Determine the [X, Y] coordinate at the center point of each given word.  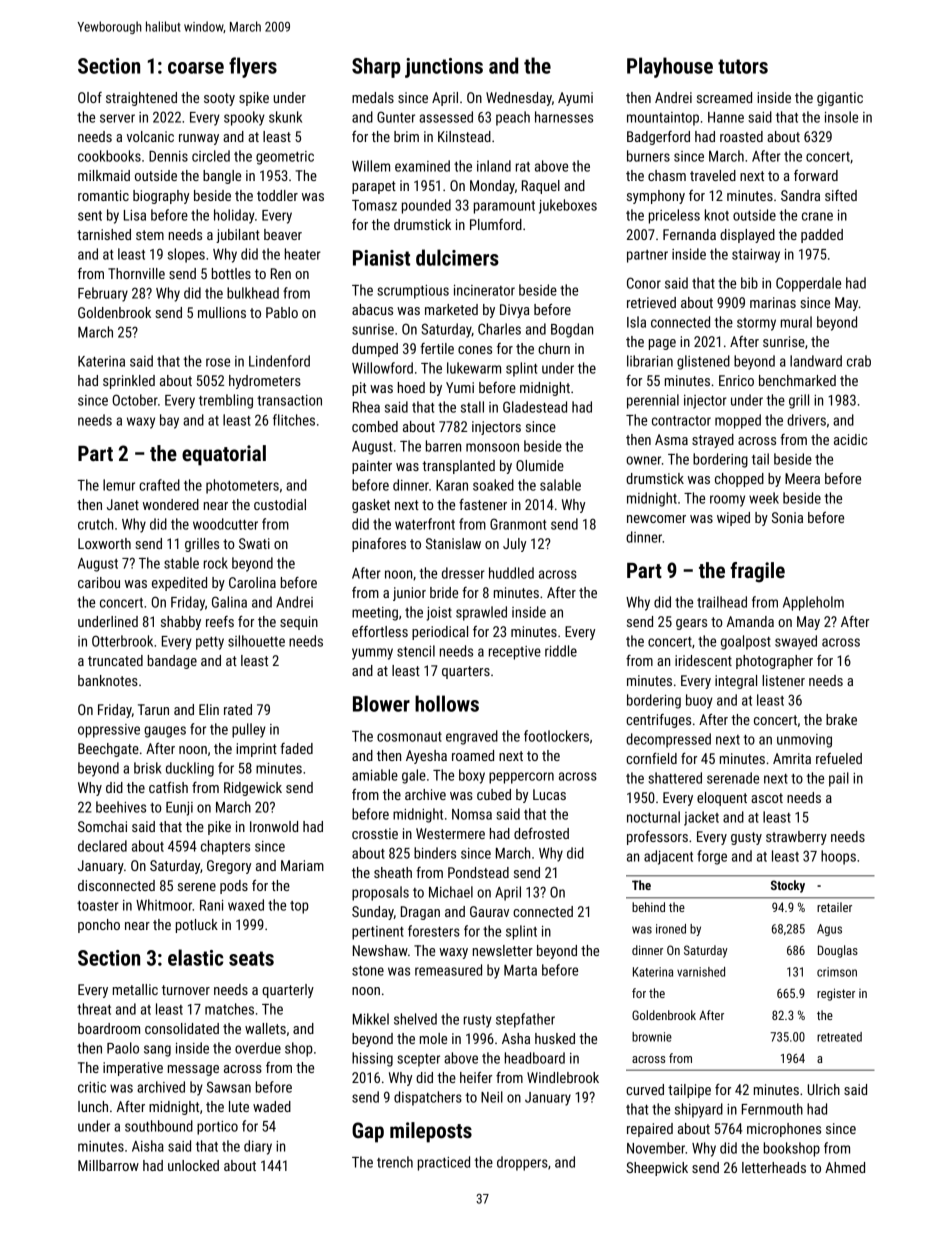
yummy [372, 654]
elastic [196, 957]
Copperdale [808, 284]
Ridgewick [253, 789]
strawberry [796, 838]
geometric [285, 158]
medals [373, 97]
